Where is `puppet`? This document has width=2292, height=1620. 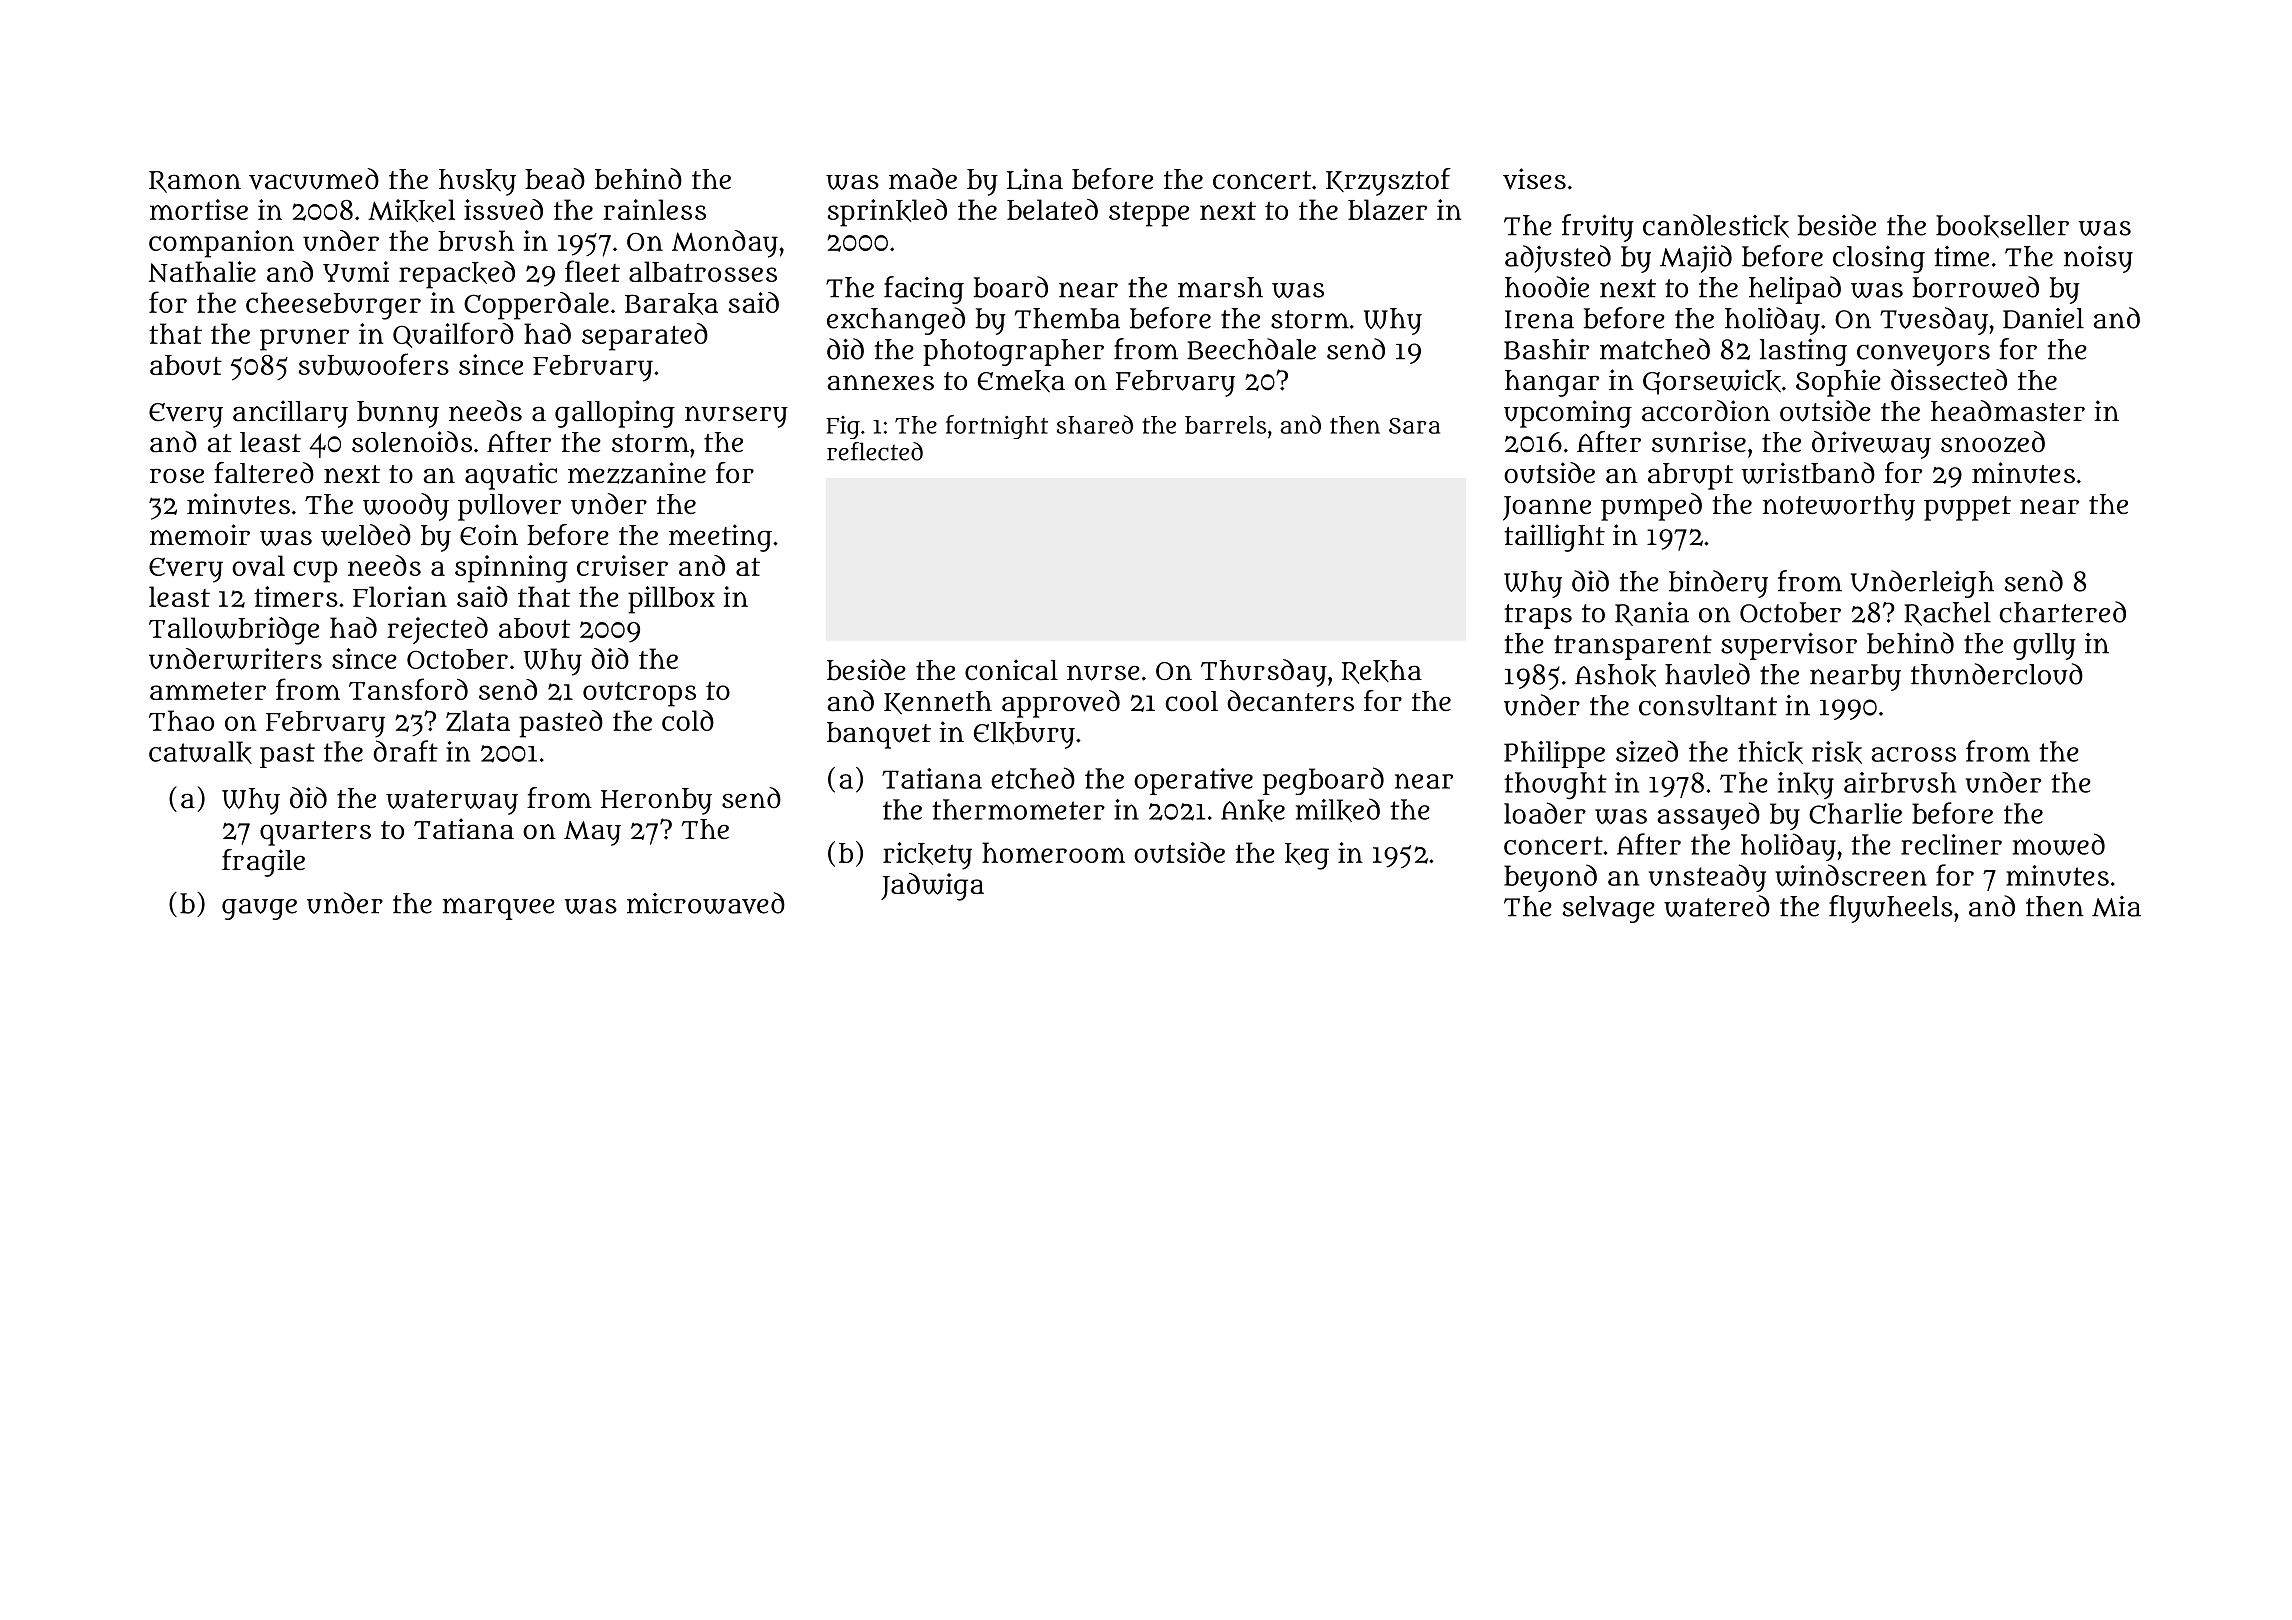
puppet is located at coordinates (1967, 508).
